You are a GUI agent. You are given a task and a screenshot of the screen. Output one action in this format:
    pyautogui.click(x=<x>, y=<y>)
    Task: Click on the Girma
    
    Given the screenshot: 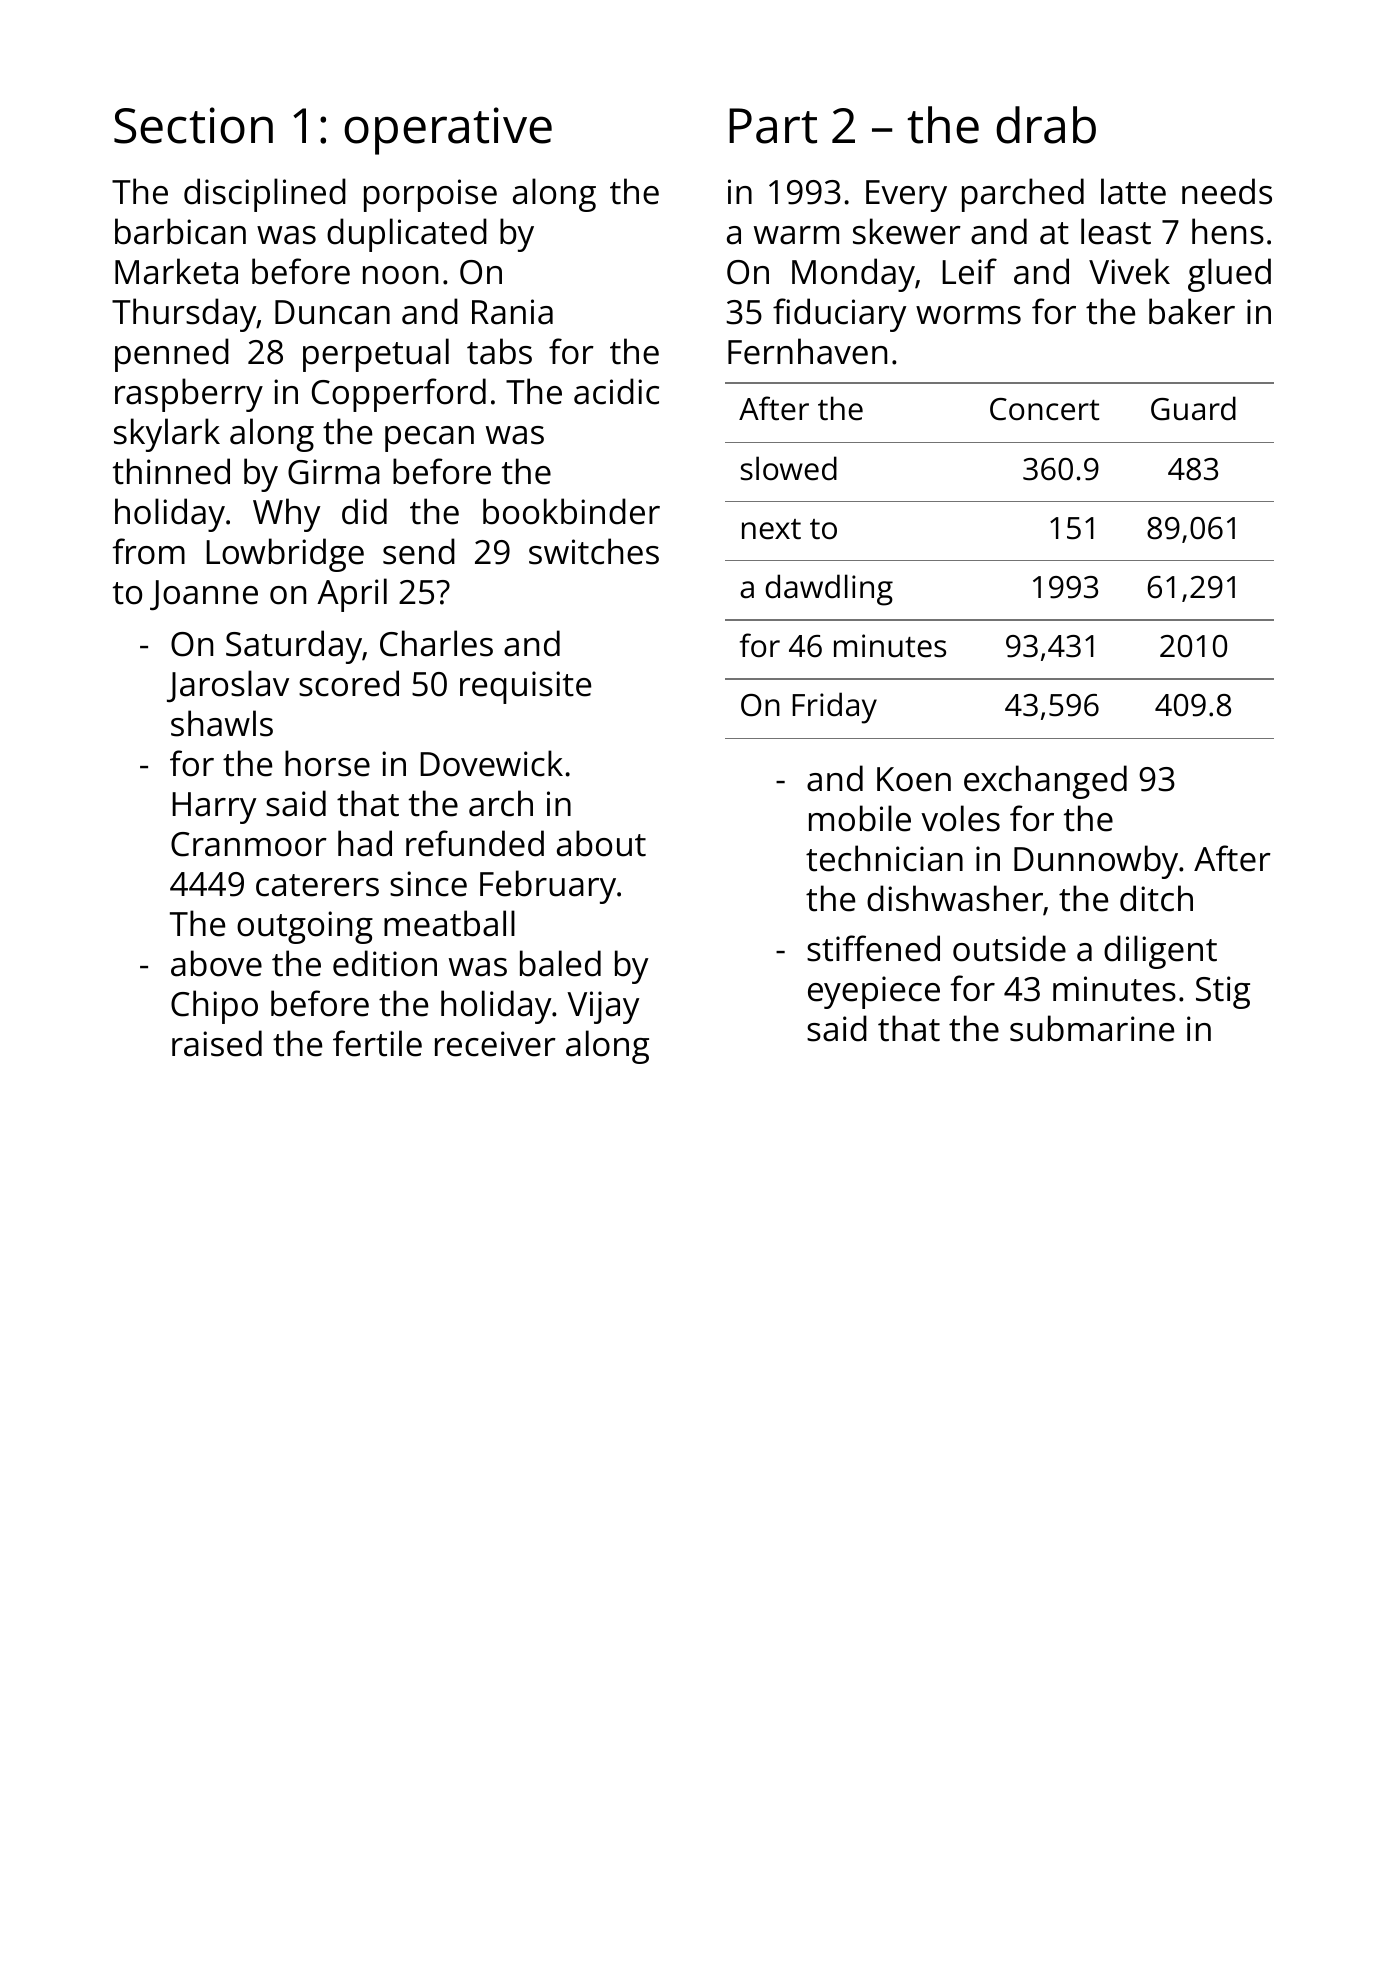 What is the action you would take?
    pyautogui.click(x=334, y=472)
